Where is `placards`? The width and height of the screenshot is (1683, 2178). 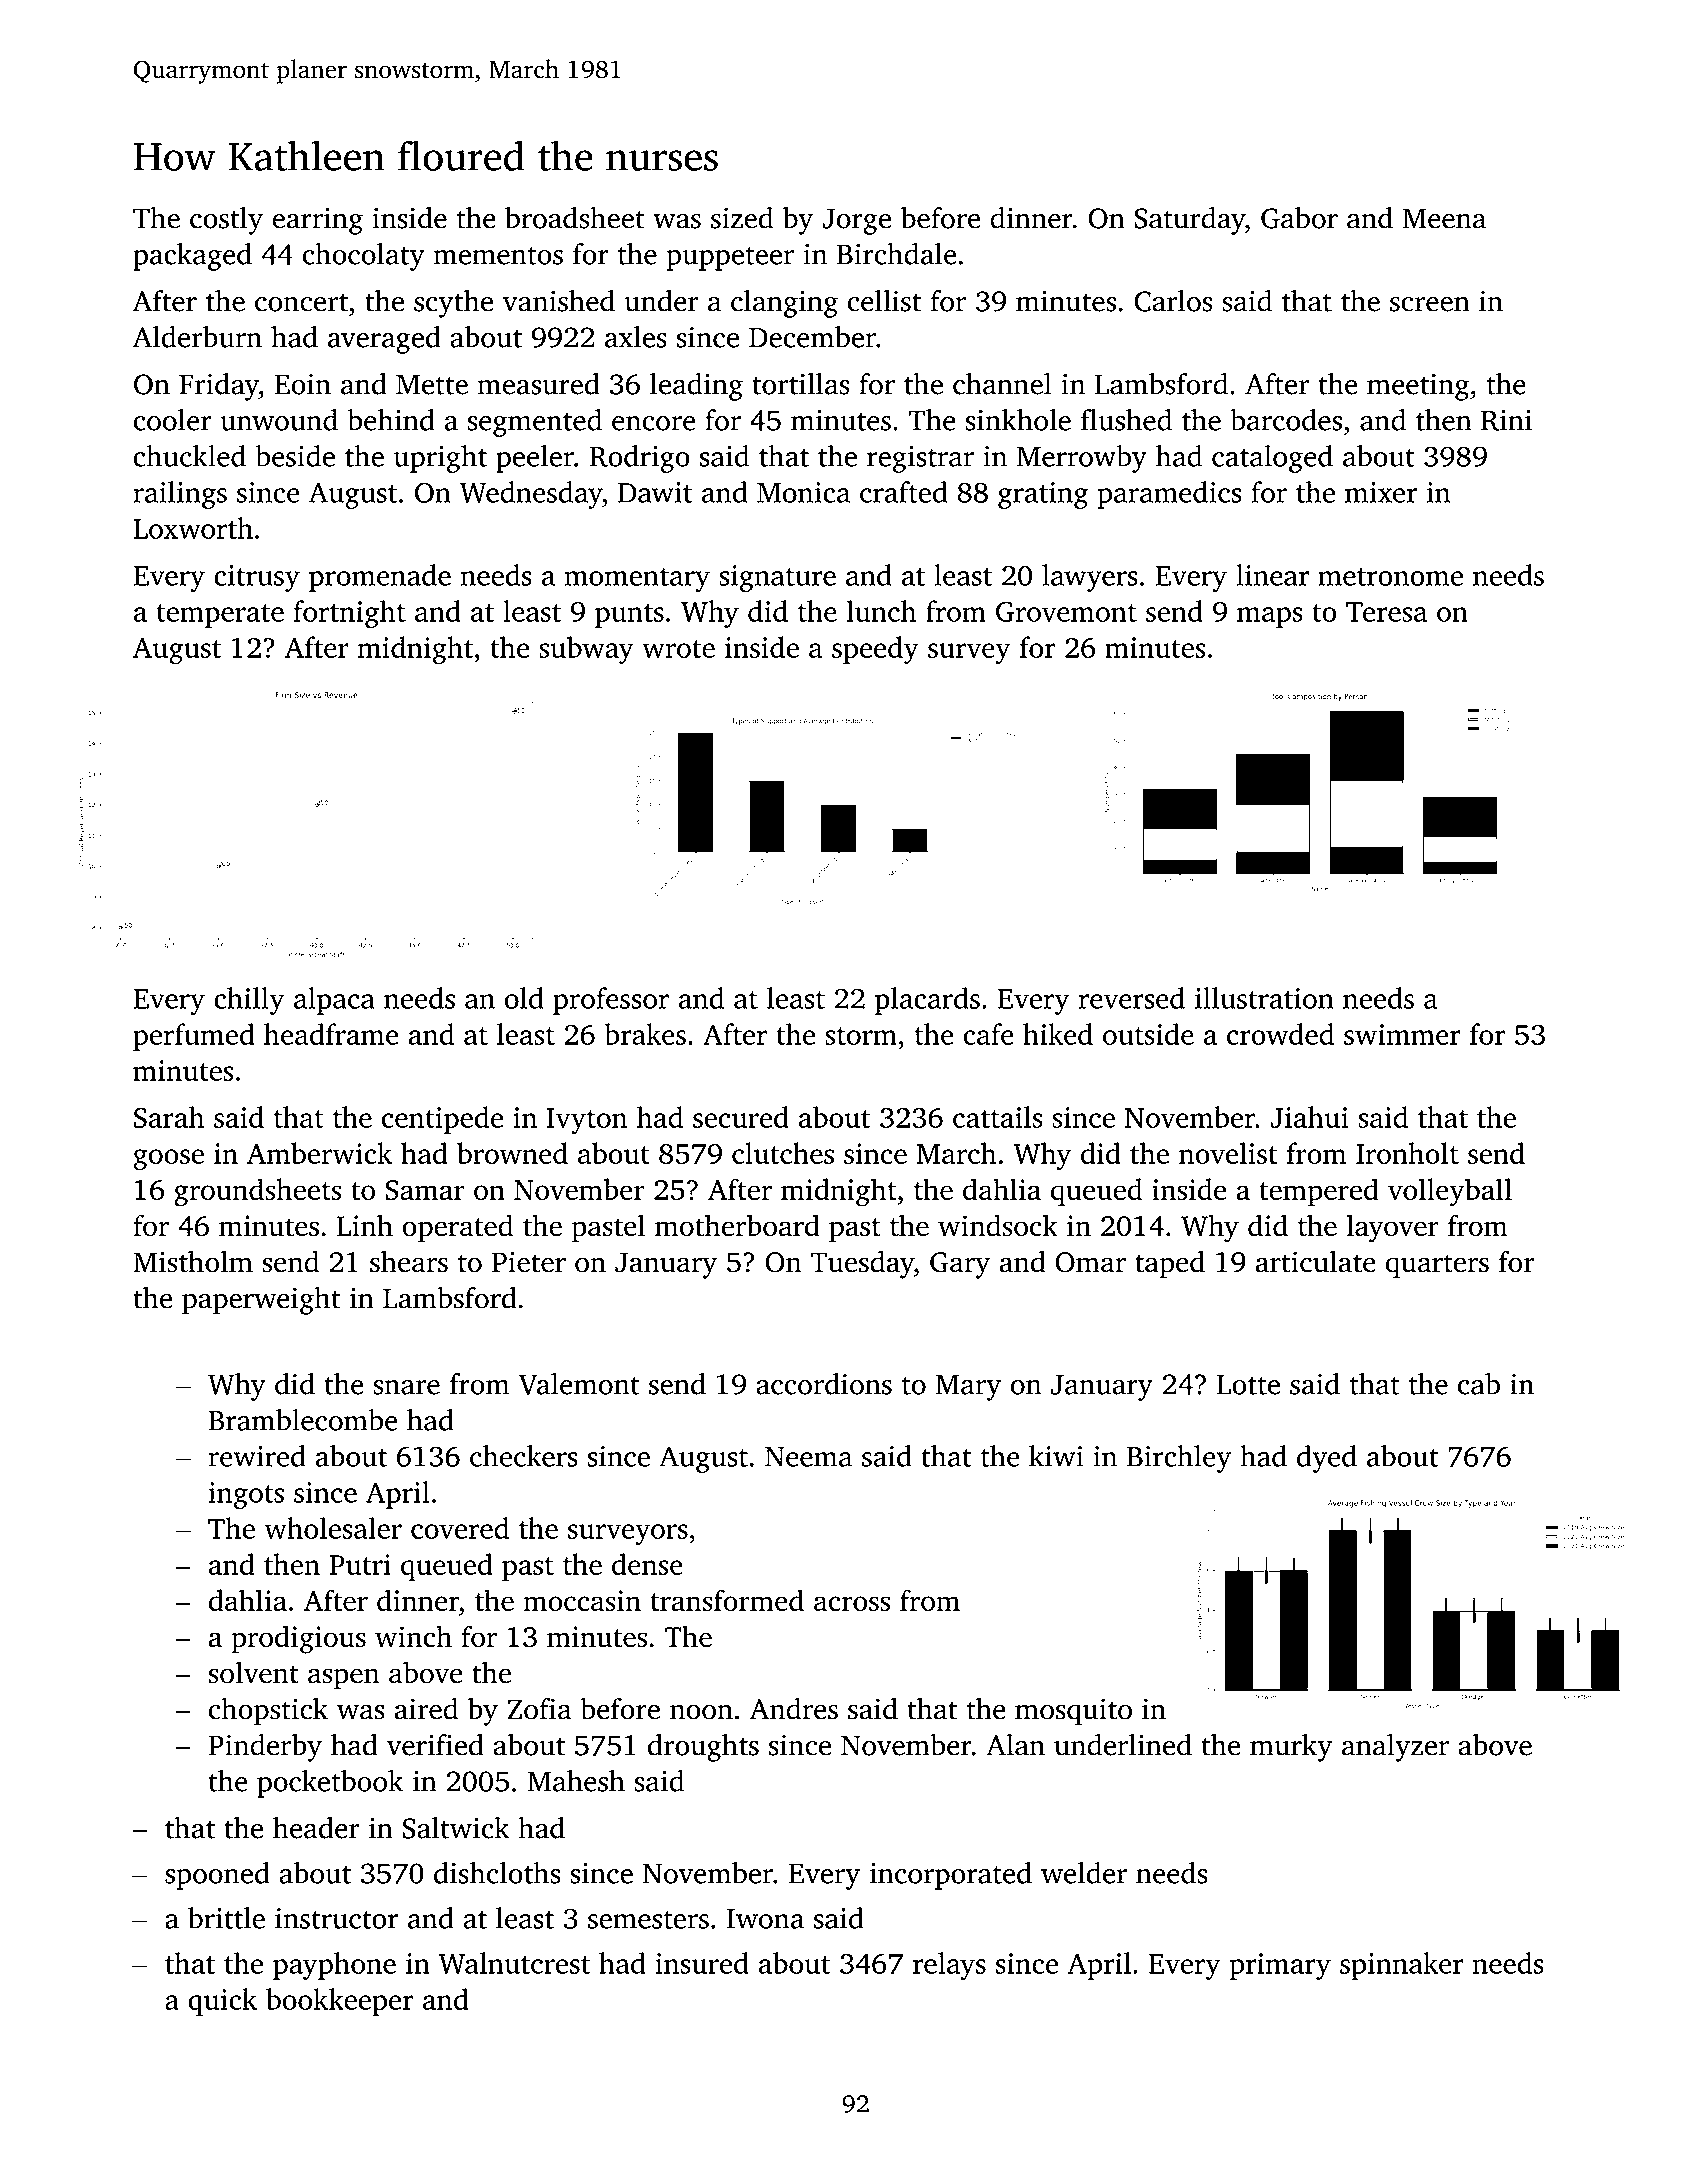 placards is located at coordinates (927, 1001).
